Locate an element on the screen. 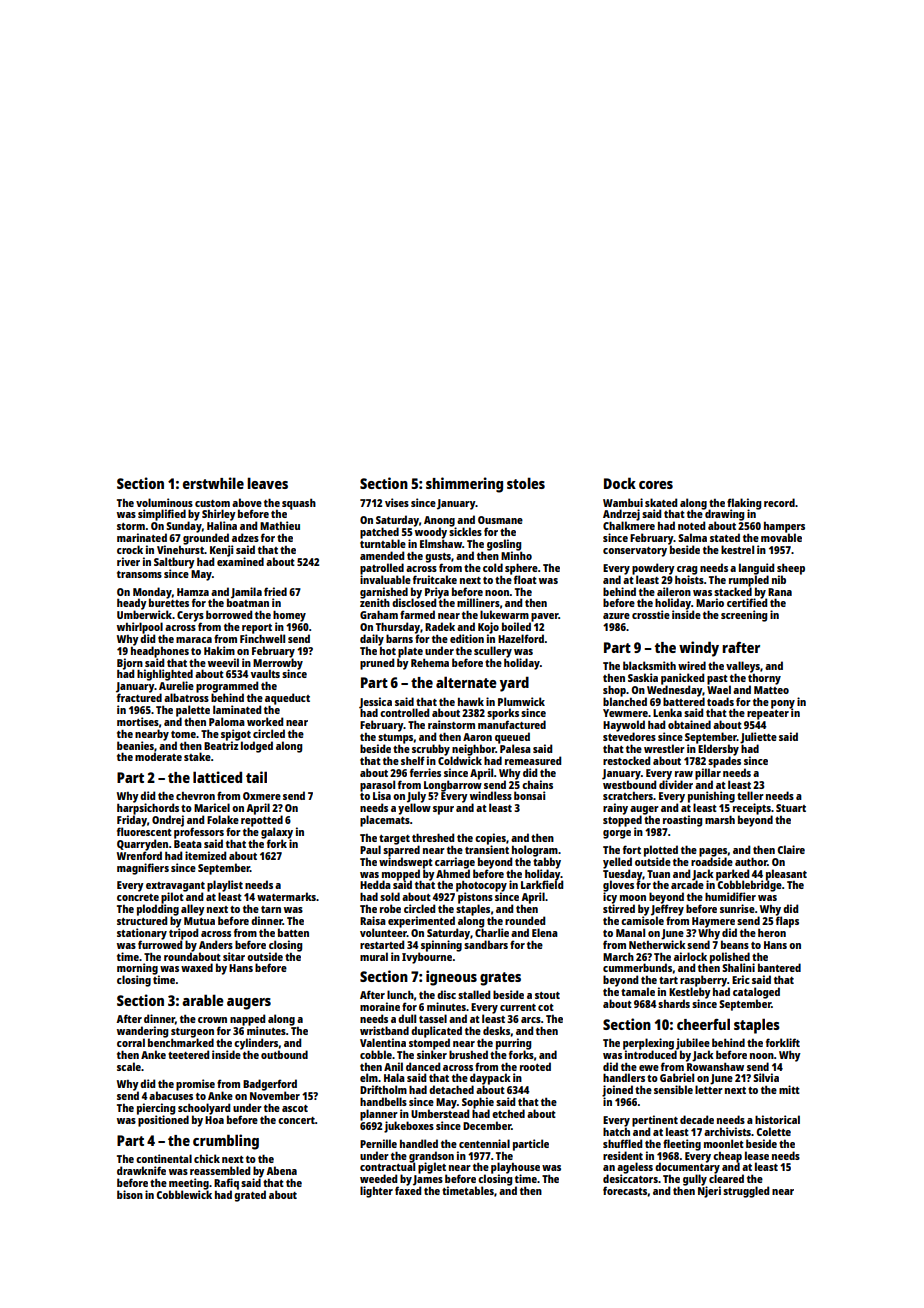 The width and height of the screenshot is (924, 1308). grated is located at coordinates (250, 1196).
